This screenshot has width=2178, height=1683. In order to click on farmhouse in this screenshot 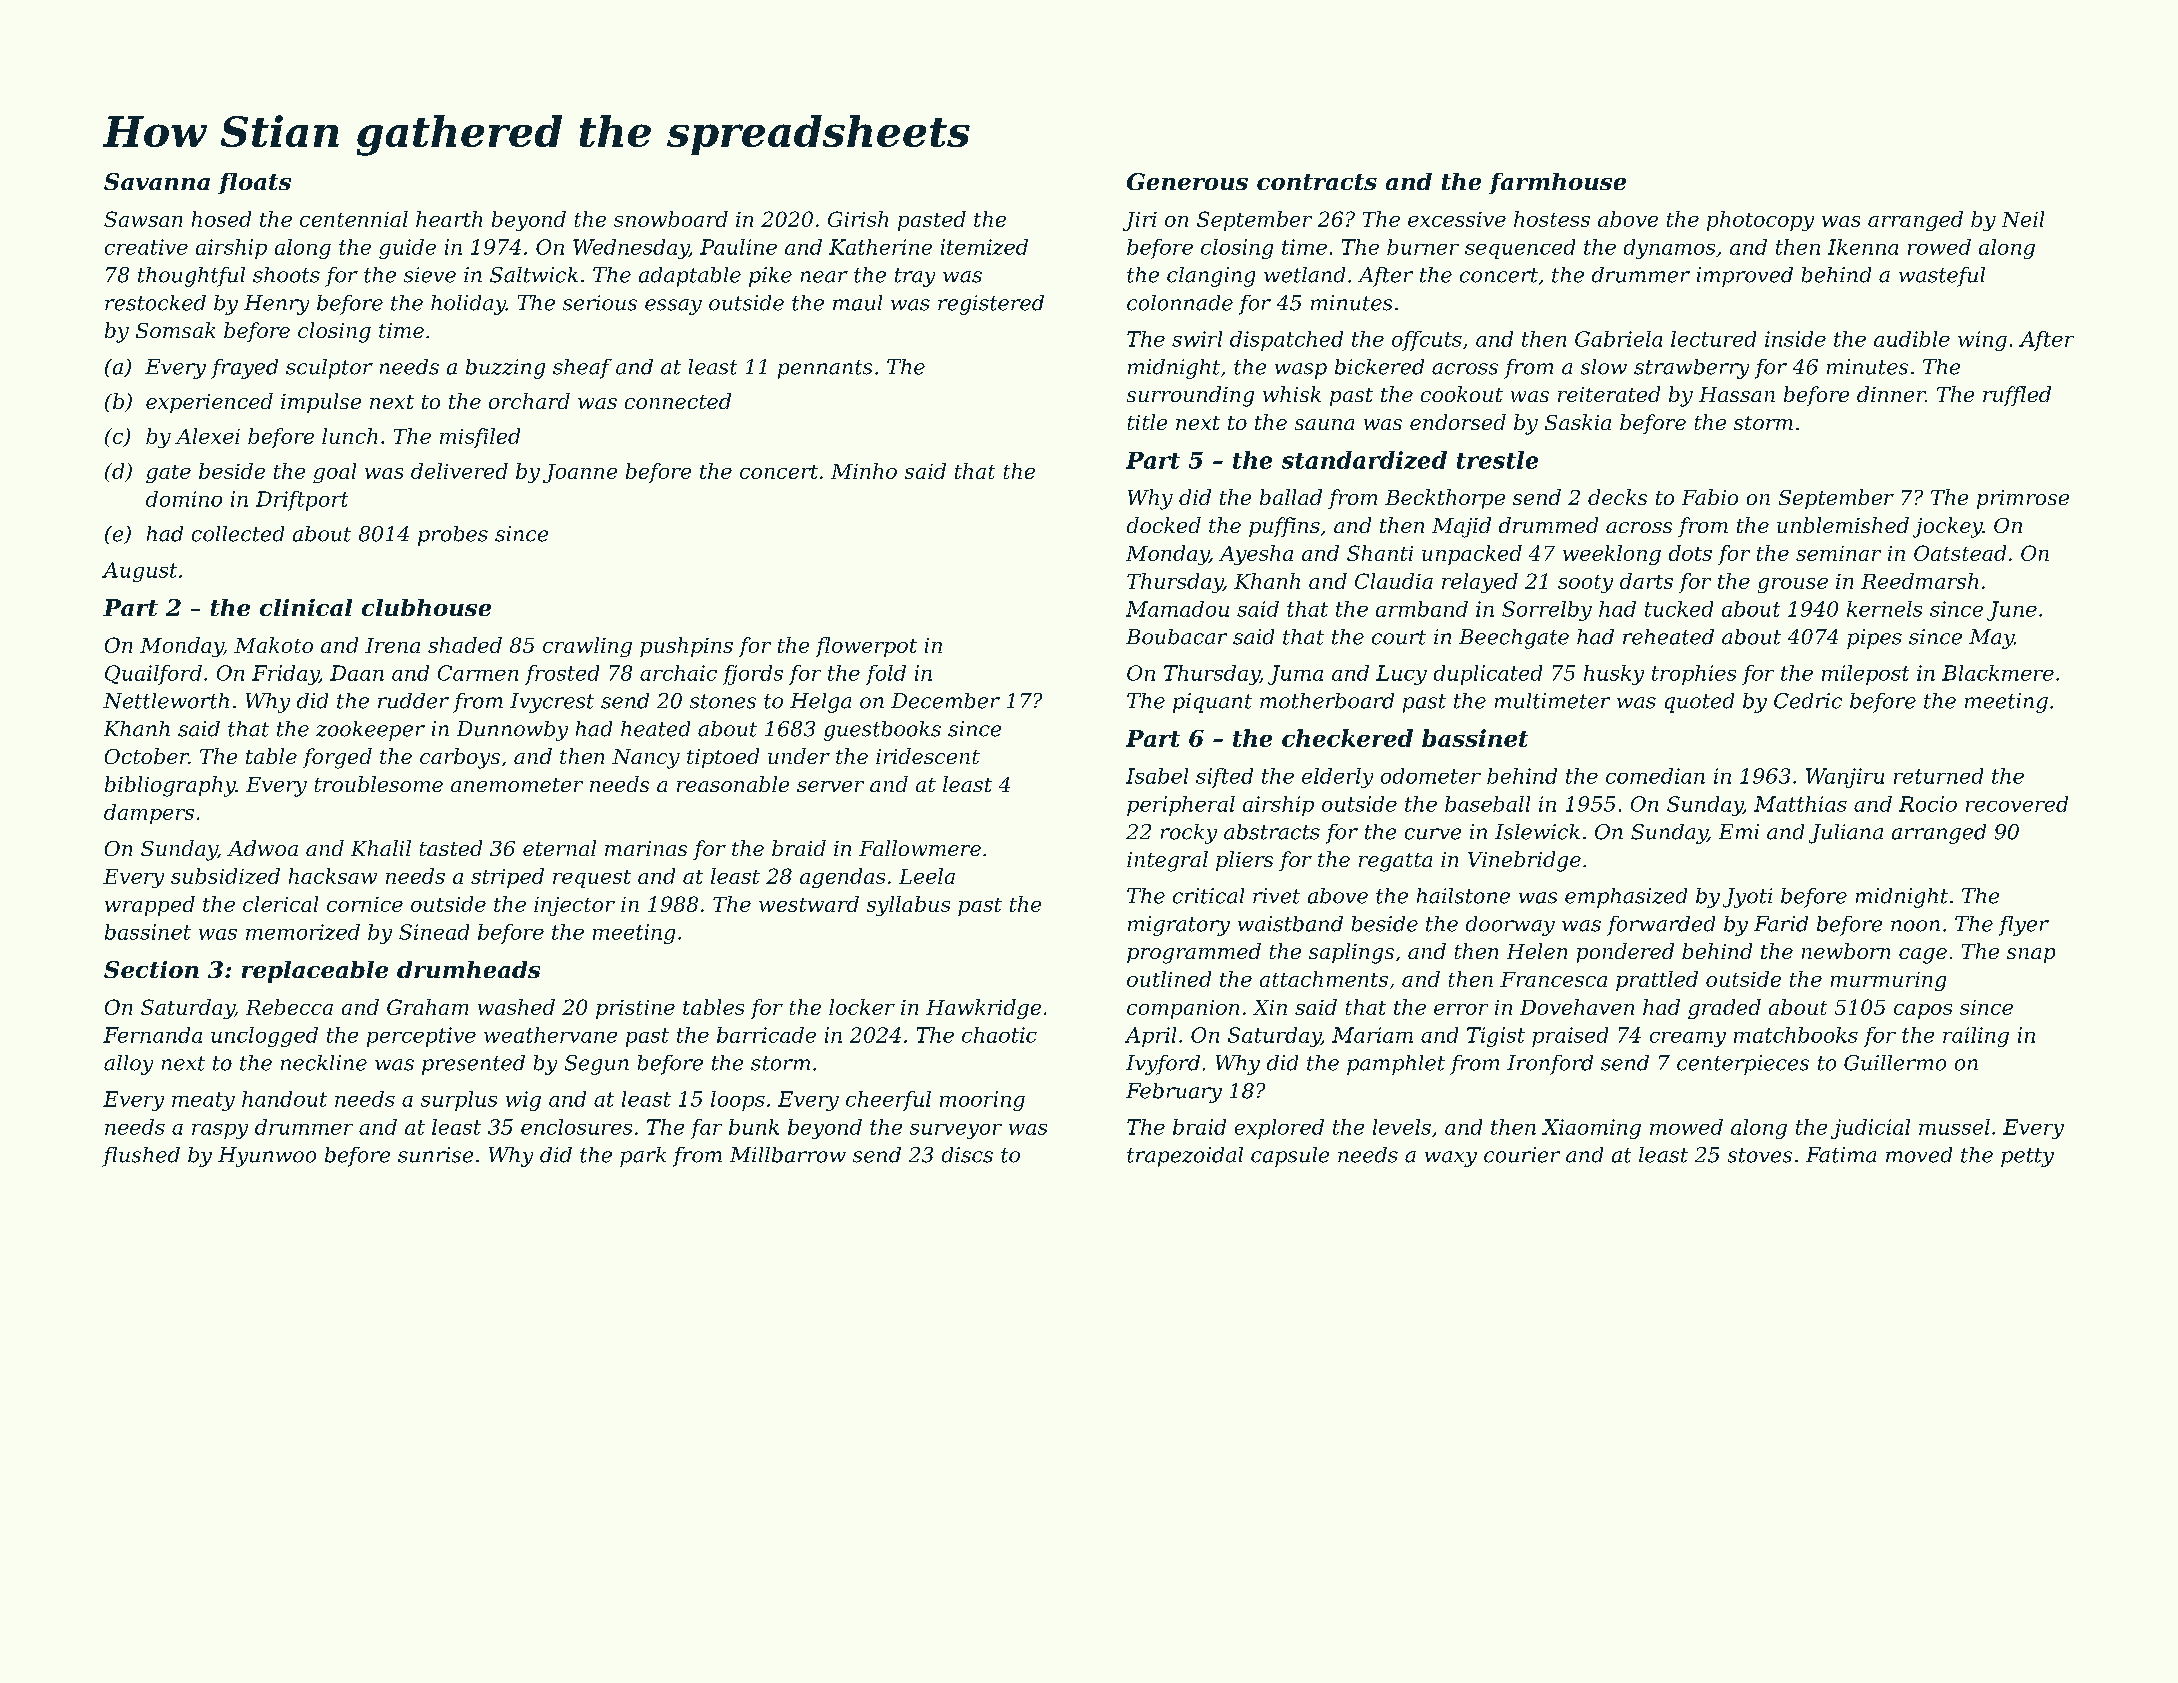, I will do `click(1557, 183)`.
